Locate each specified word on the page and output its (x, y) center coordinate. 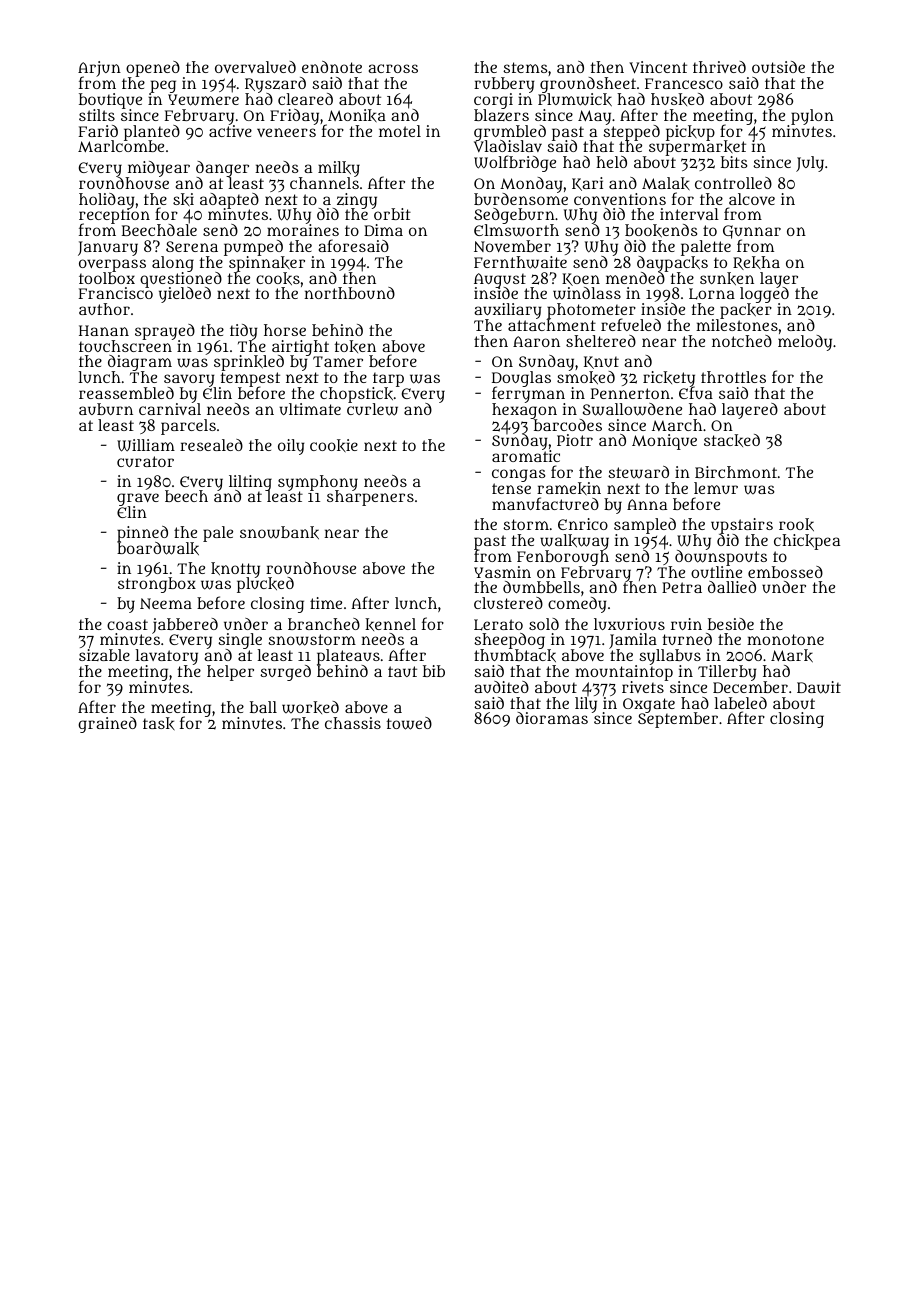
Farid (98, 131)
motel (400, 131)
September (678, 720)
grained (107, 725)
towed (409, 723)
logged (764, 296)
